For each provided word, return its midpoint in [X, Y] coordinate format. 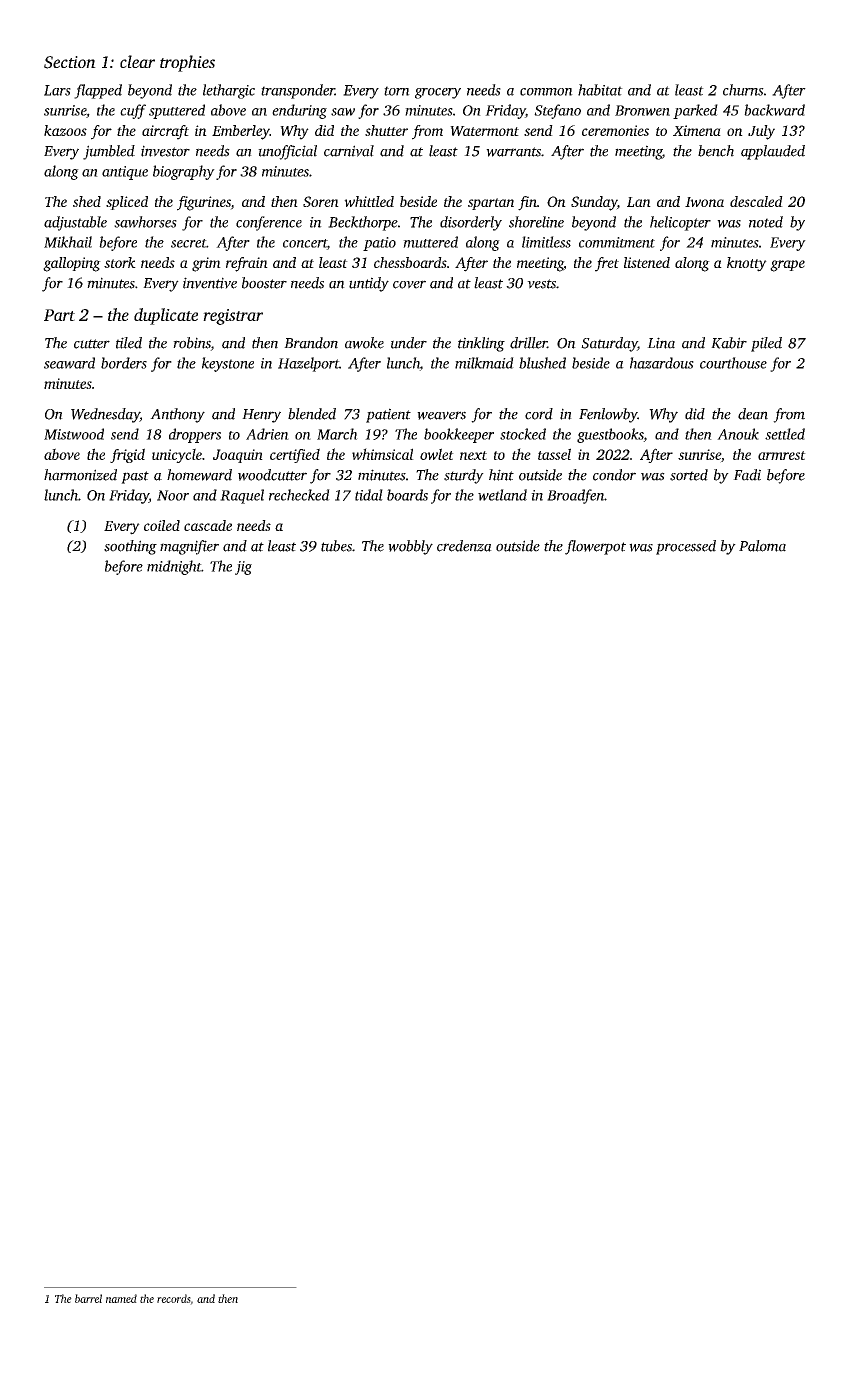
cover [409, 284]
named [121, 1298]
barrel [88, 1298]
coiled [162, 525]
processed [686, 547]
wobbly [410, 547]
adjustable [75, 223]
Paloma [762, 546]
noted [766, 222]
